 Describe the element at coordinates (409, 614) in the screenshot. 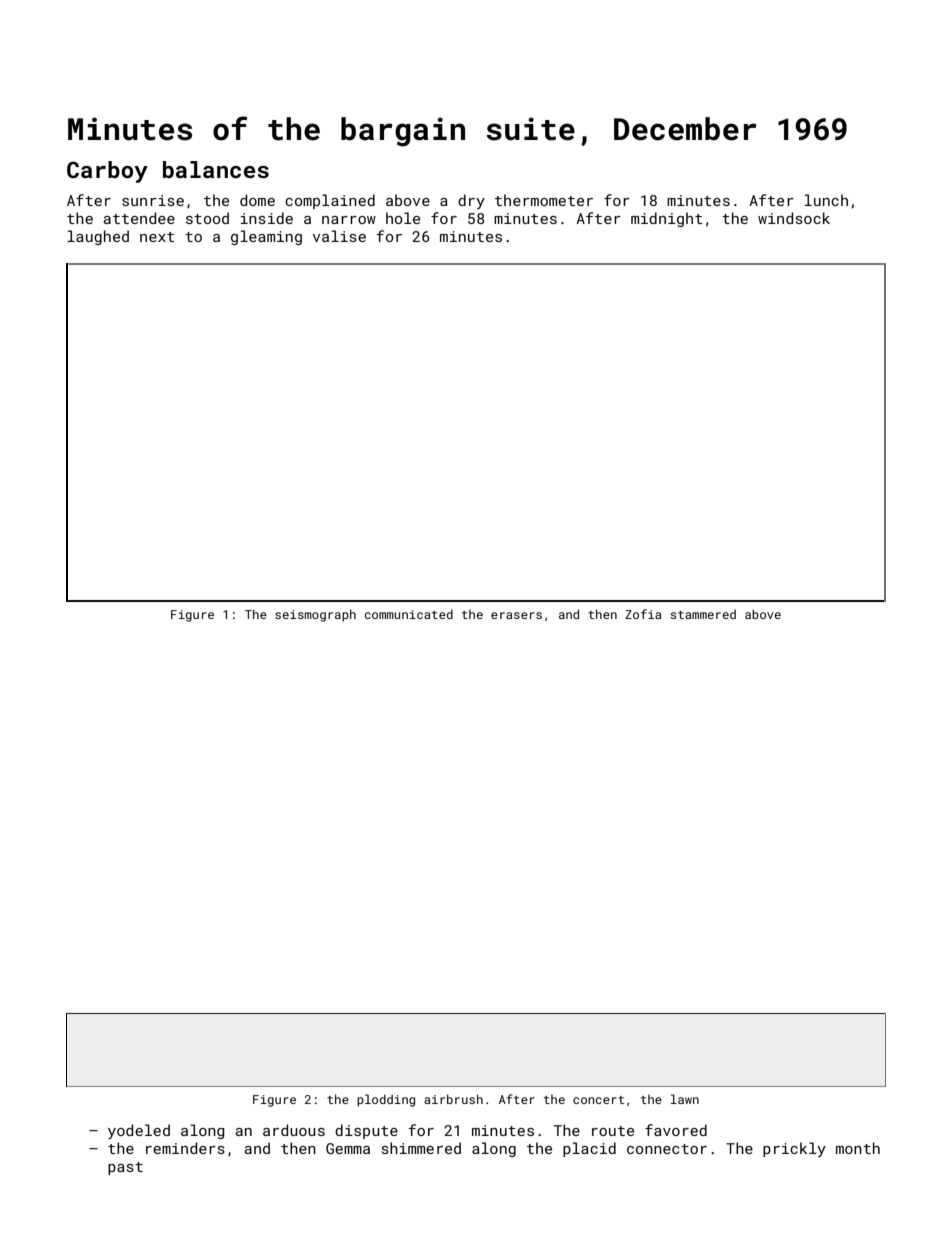

I see `communicated` at that location.
